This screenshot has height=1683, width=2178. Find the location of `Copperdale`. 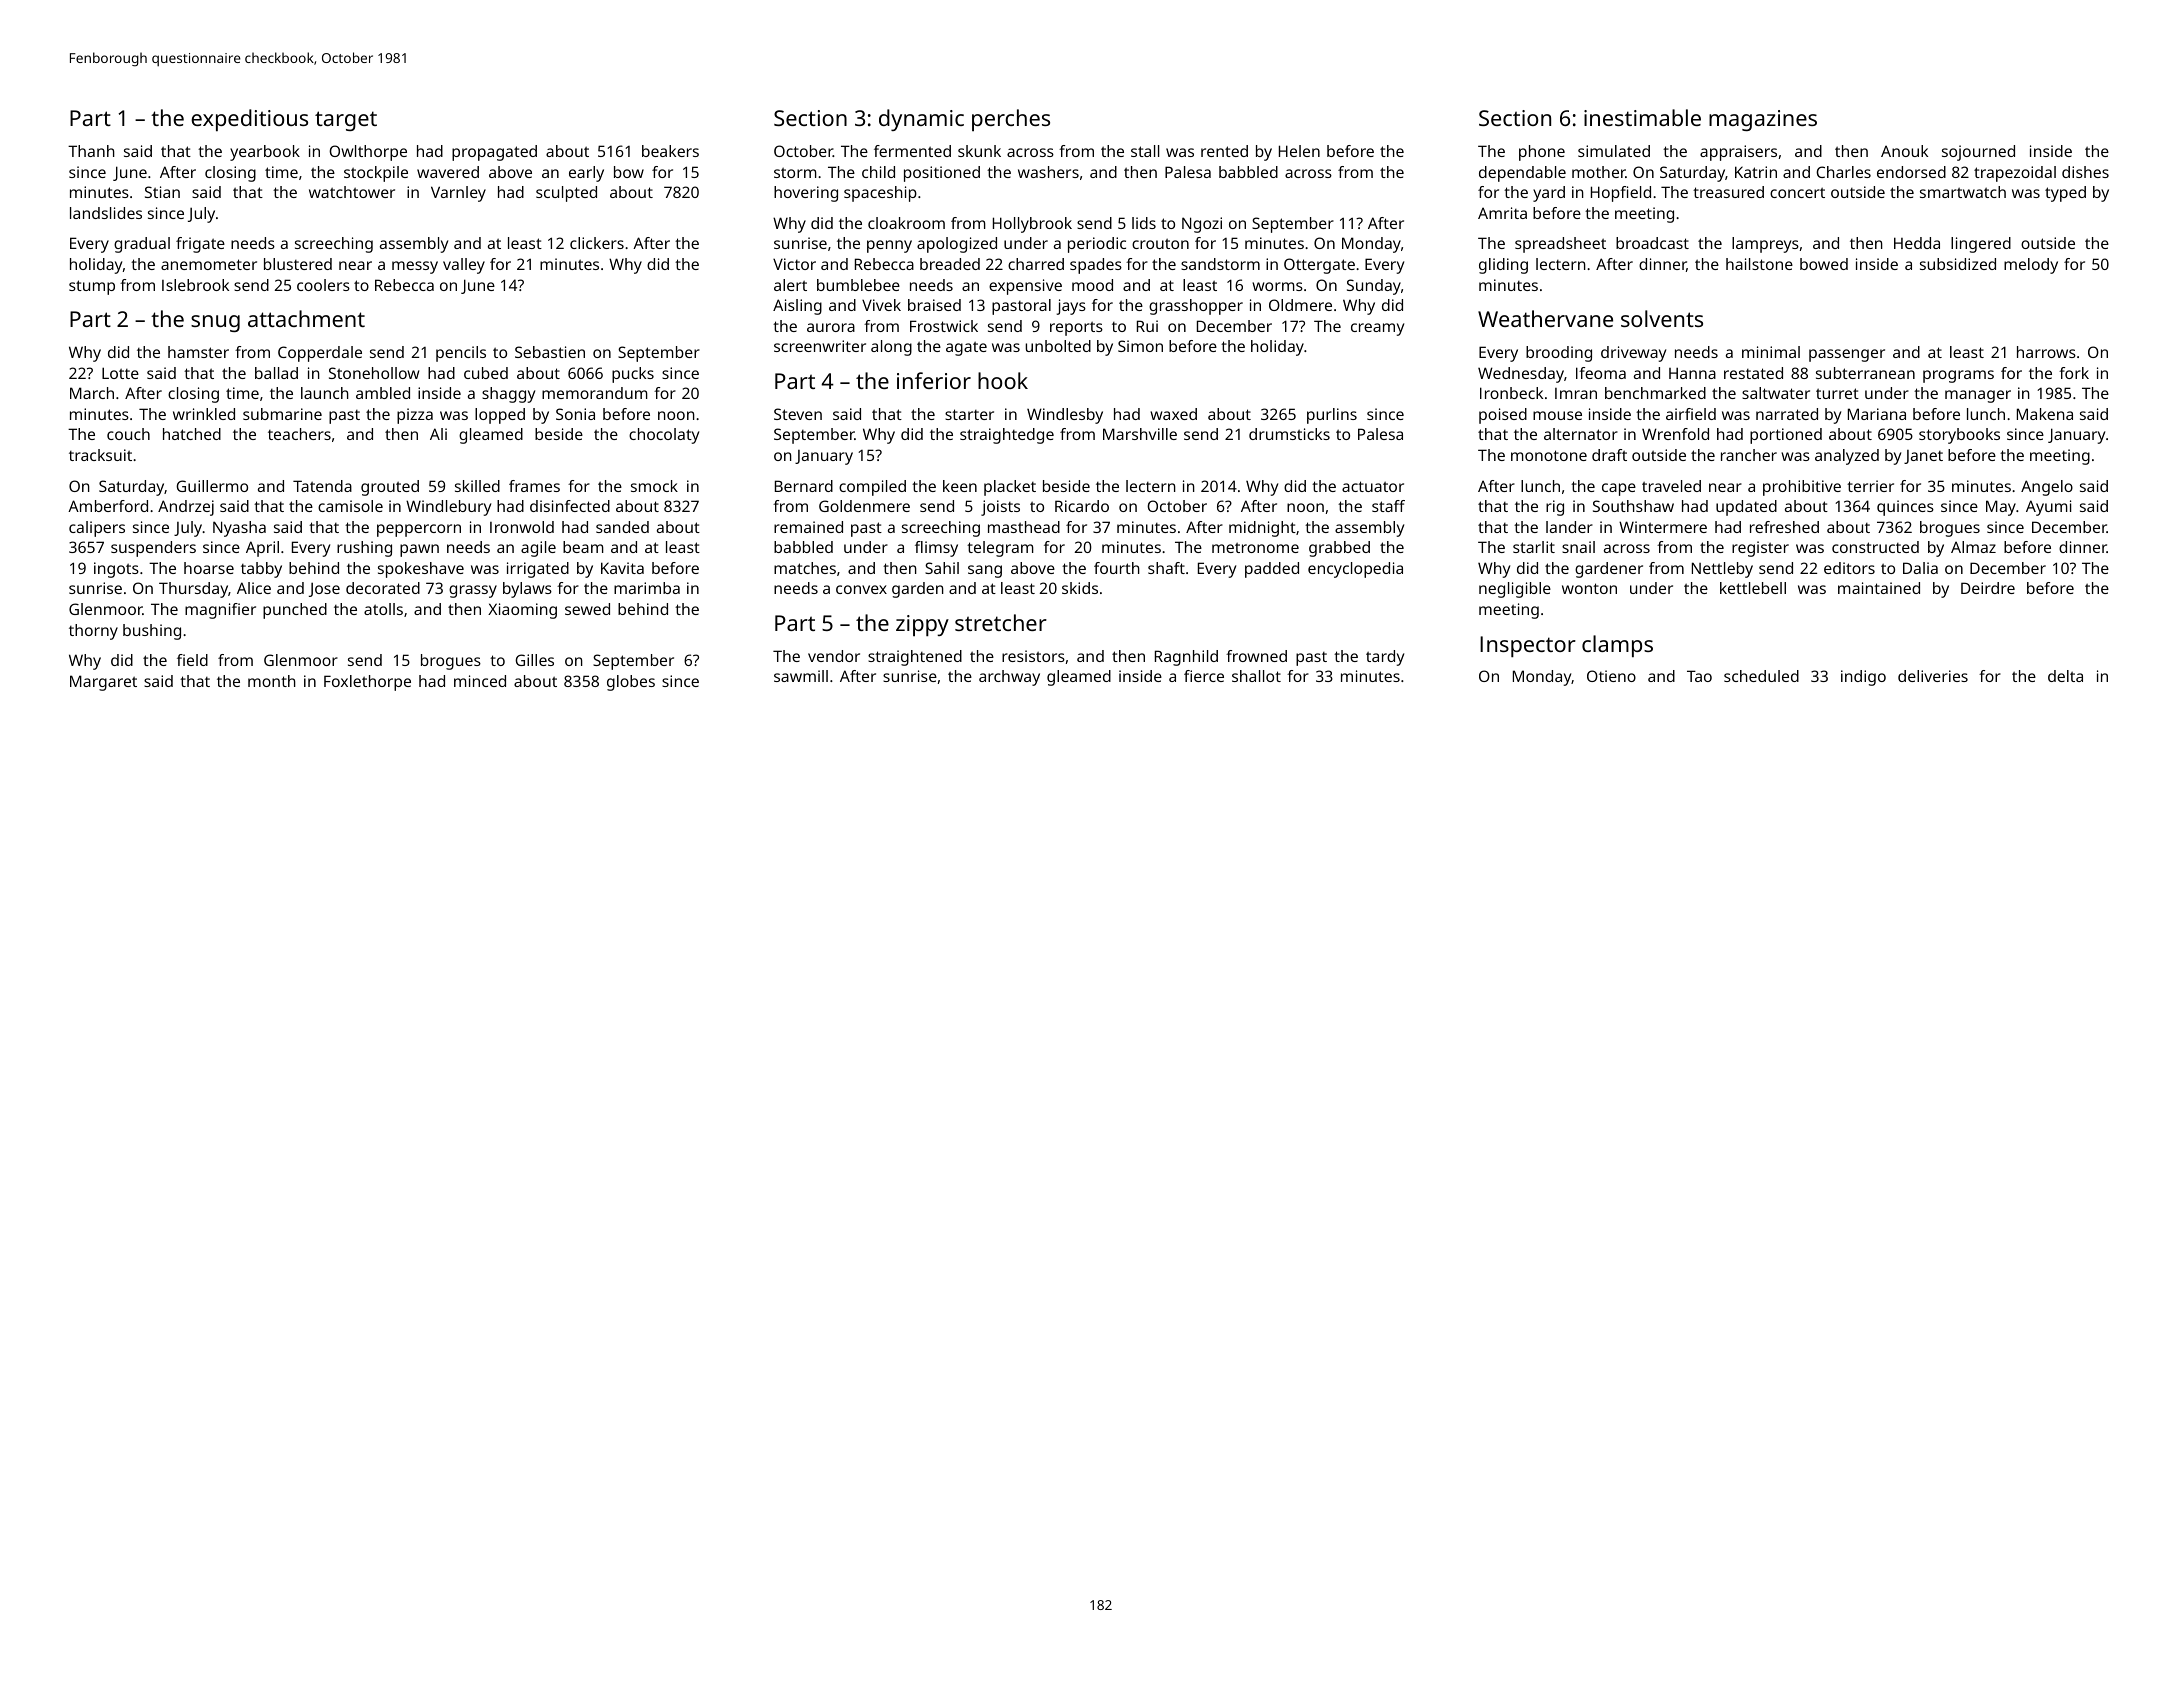

Copperdale is located at coordinates (320, 354).
